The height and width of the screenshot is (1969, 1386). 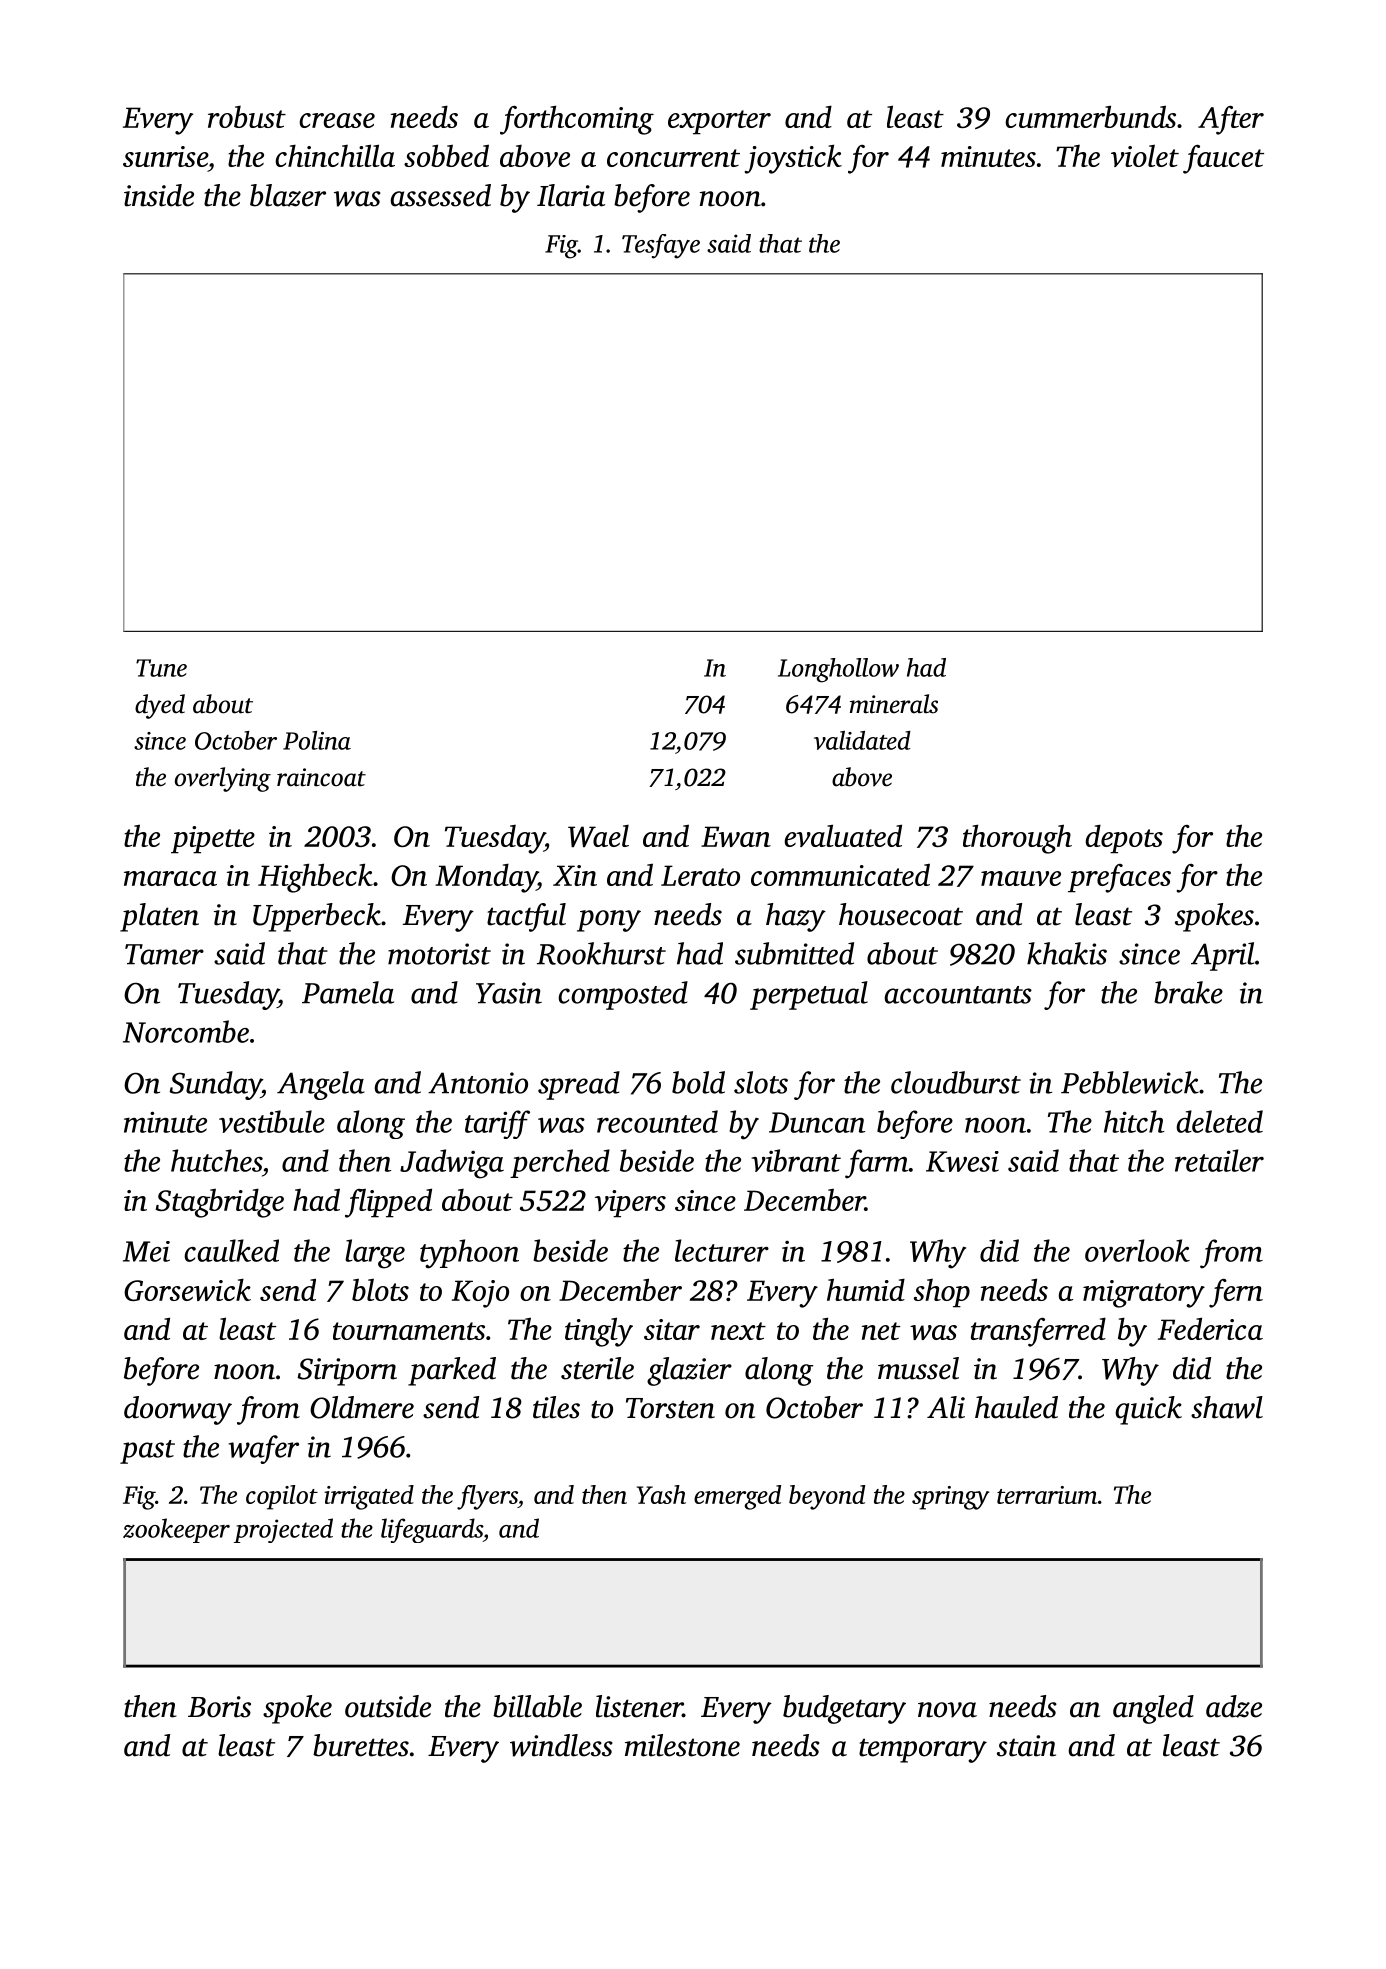 What do you see at coordinates (556, 1407) in the screenshot?
I see `tiles` at bounding box center [556, 1407].
